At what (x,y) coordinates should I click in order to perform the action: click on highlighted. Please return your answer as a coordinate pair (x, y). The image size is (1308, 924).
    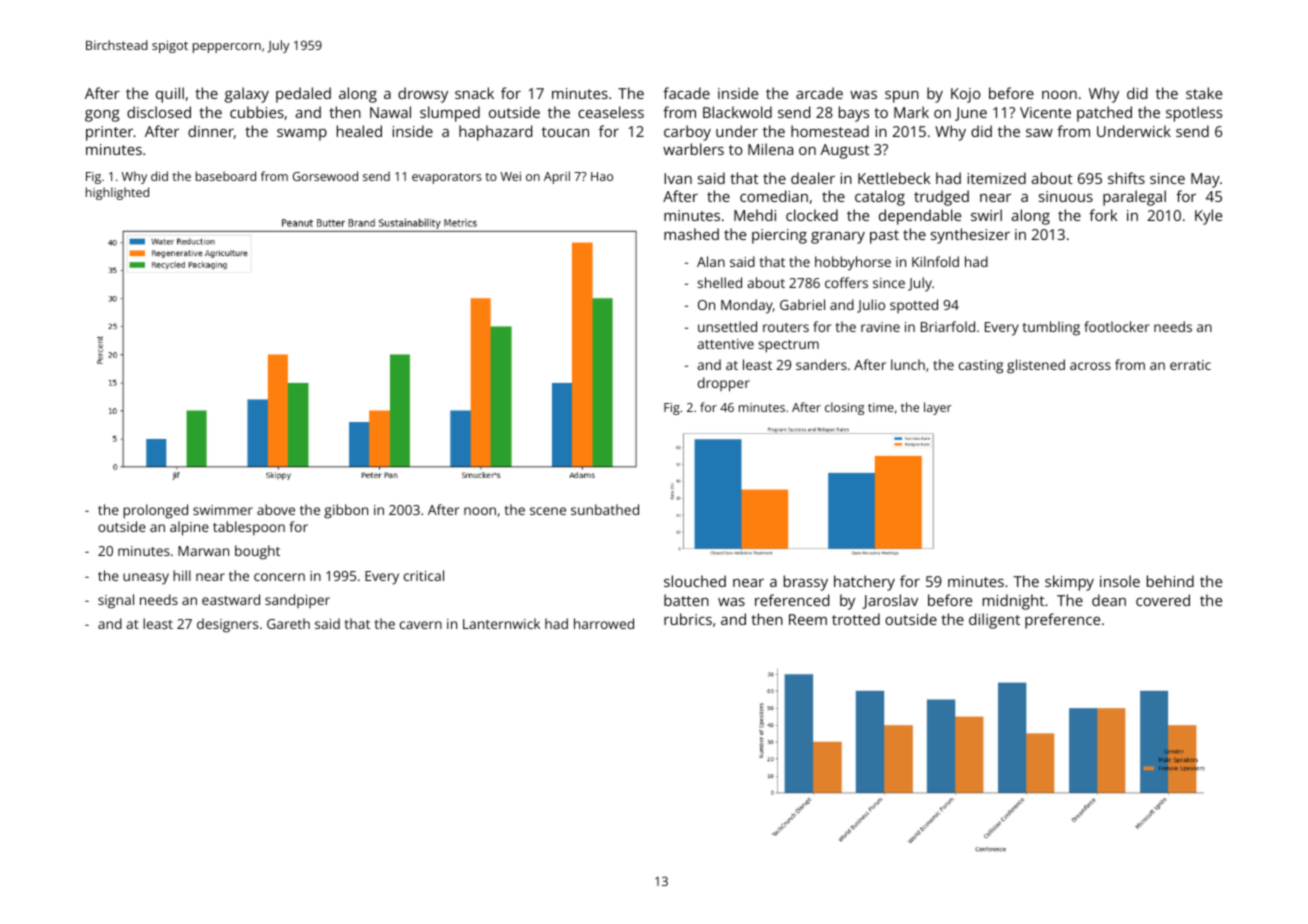
    Looking at the image, I should click on (117, 193).
